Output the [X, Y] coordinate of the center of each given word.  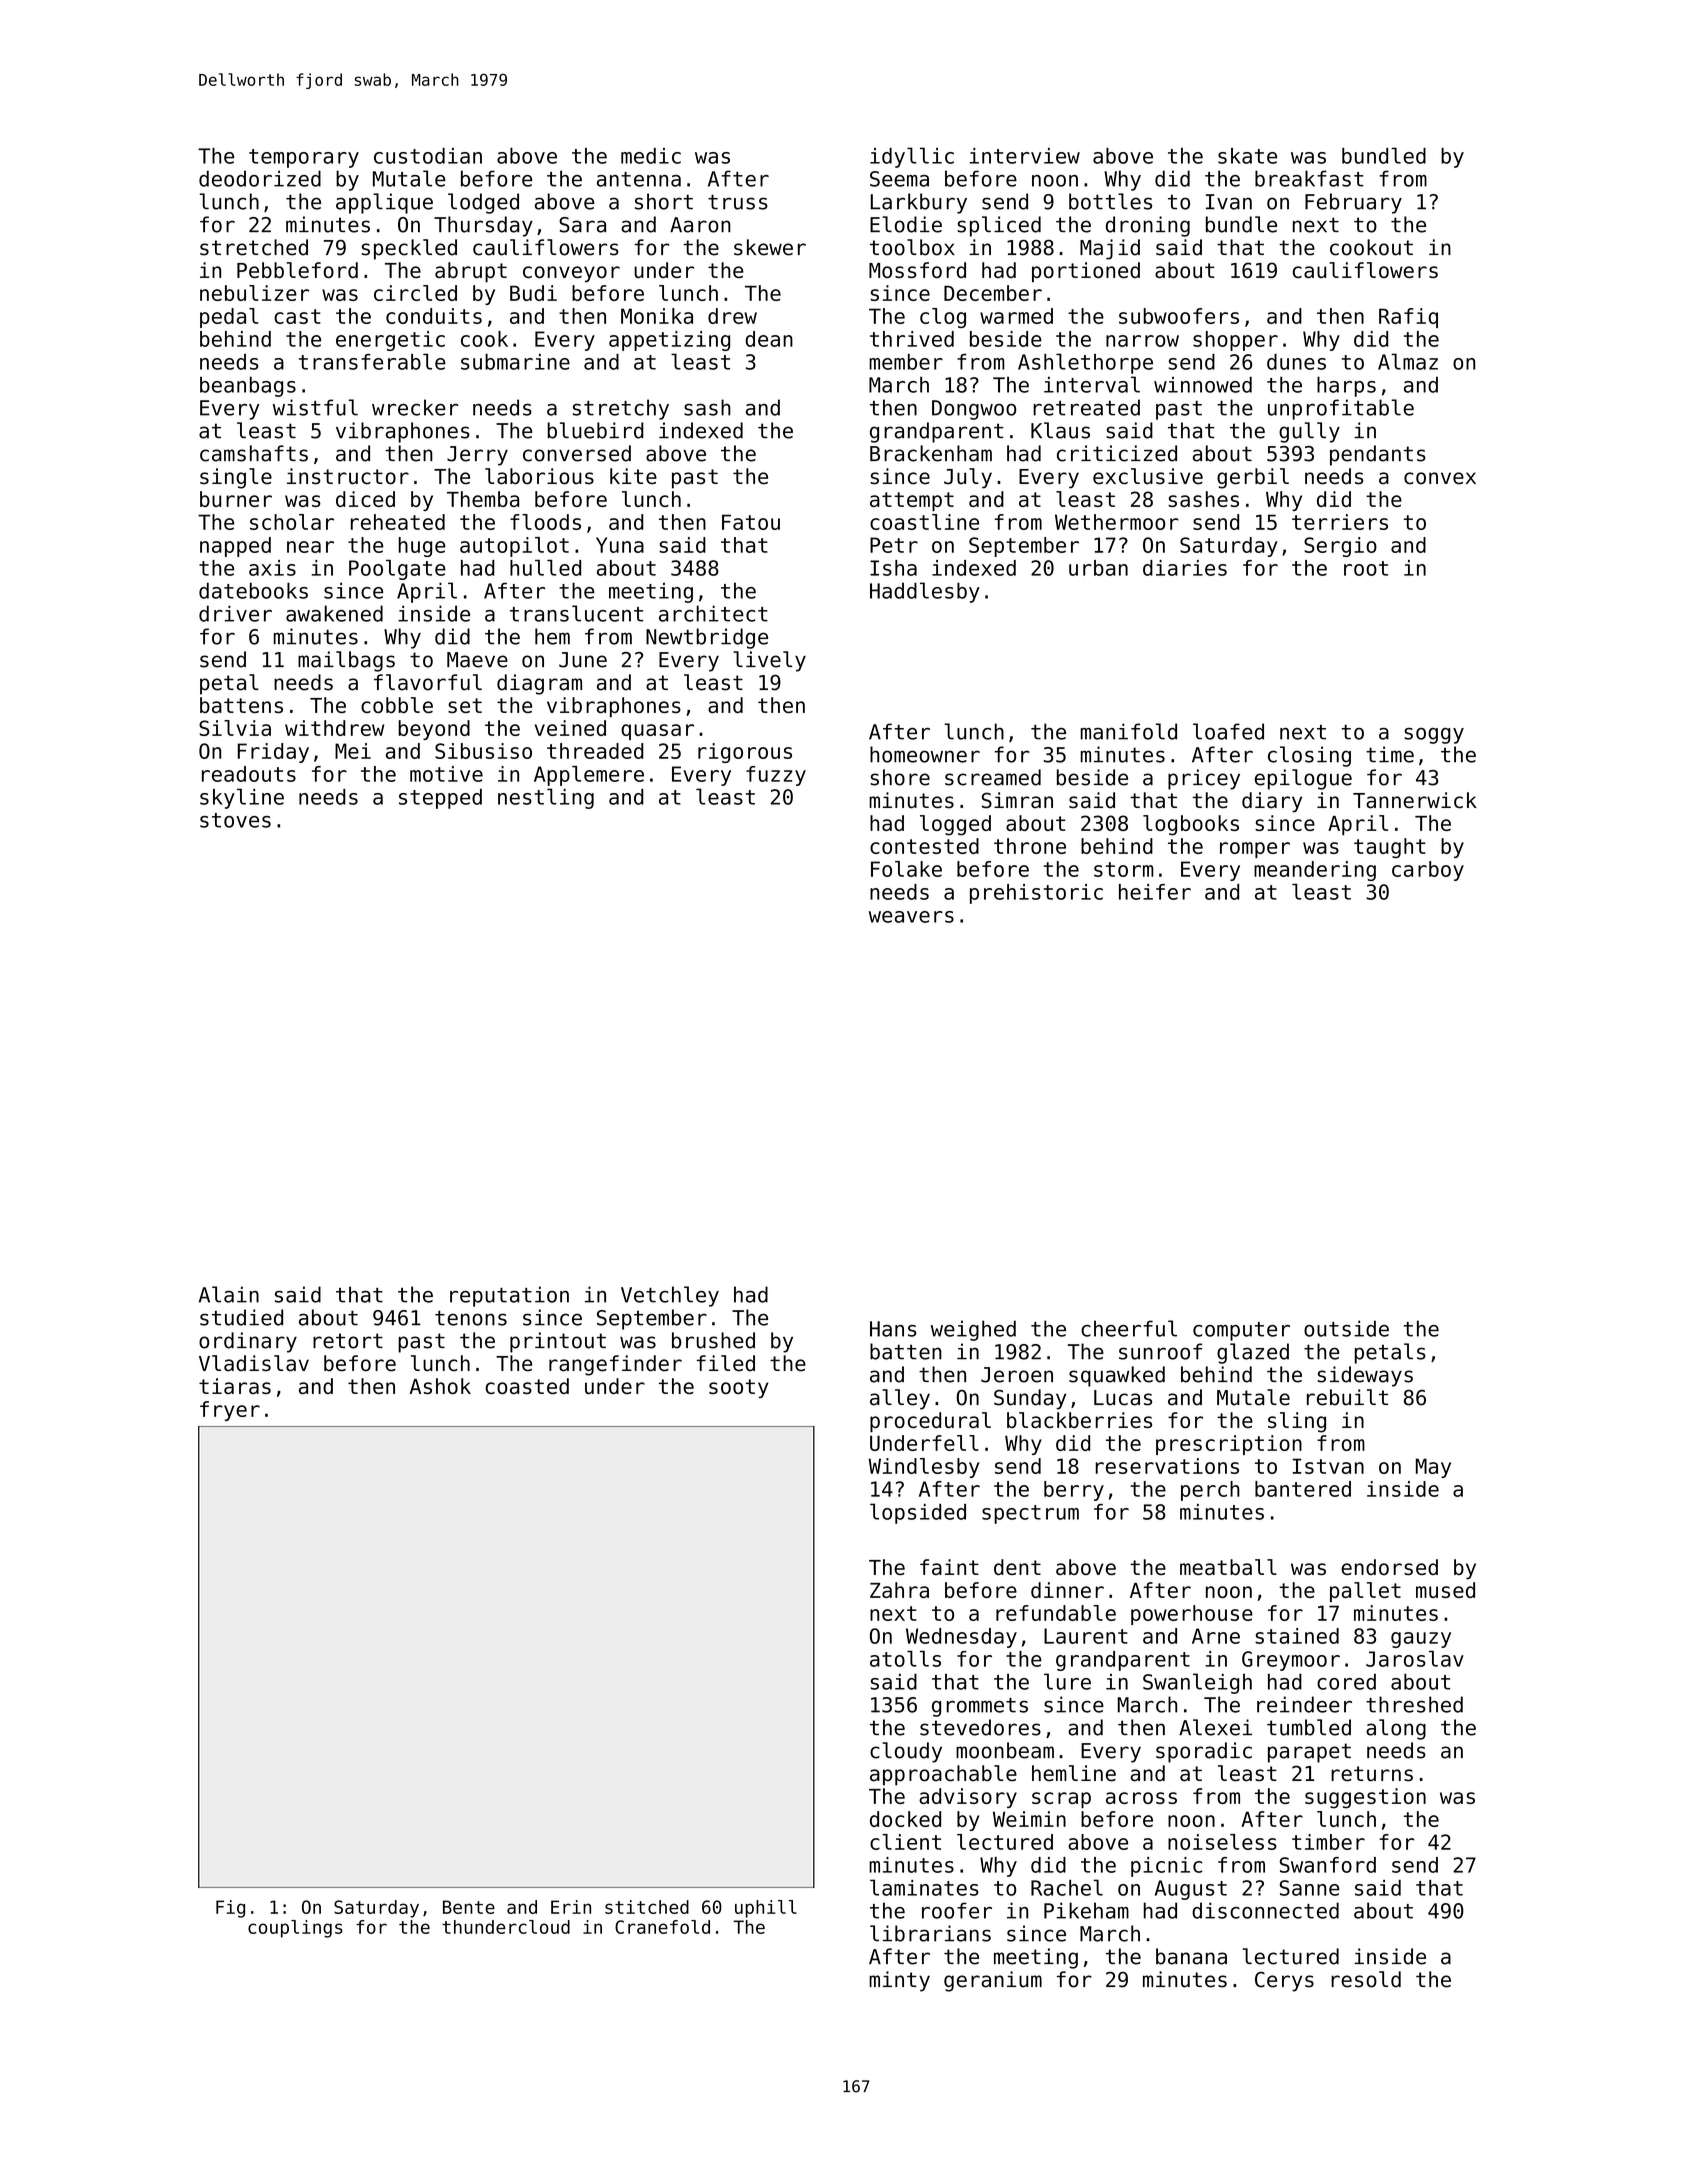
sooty [739, 1388]
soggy [1434, 736]
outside [1346, 1328]
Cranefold [662, 1927]
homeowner [925, 754]
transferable [372, 361]
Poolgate [397, 570]
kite [633, 476]
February [1353, 203]
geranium [993, 1981]
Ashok [440, 1386]
